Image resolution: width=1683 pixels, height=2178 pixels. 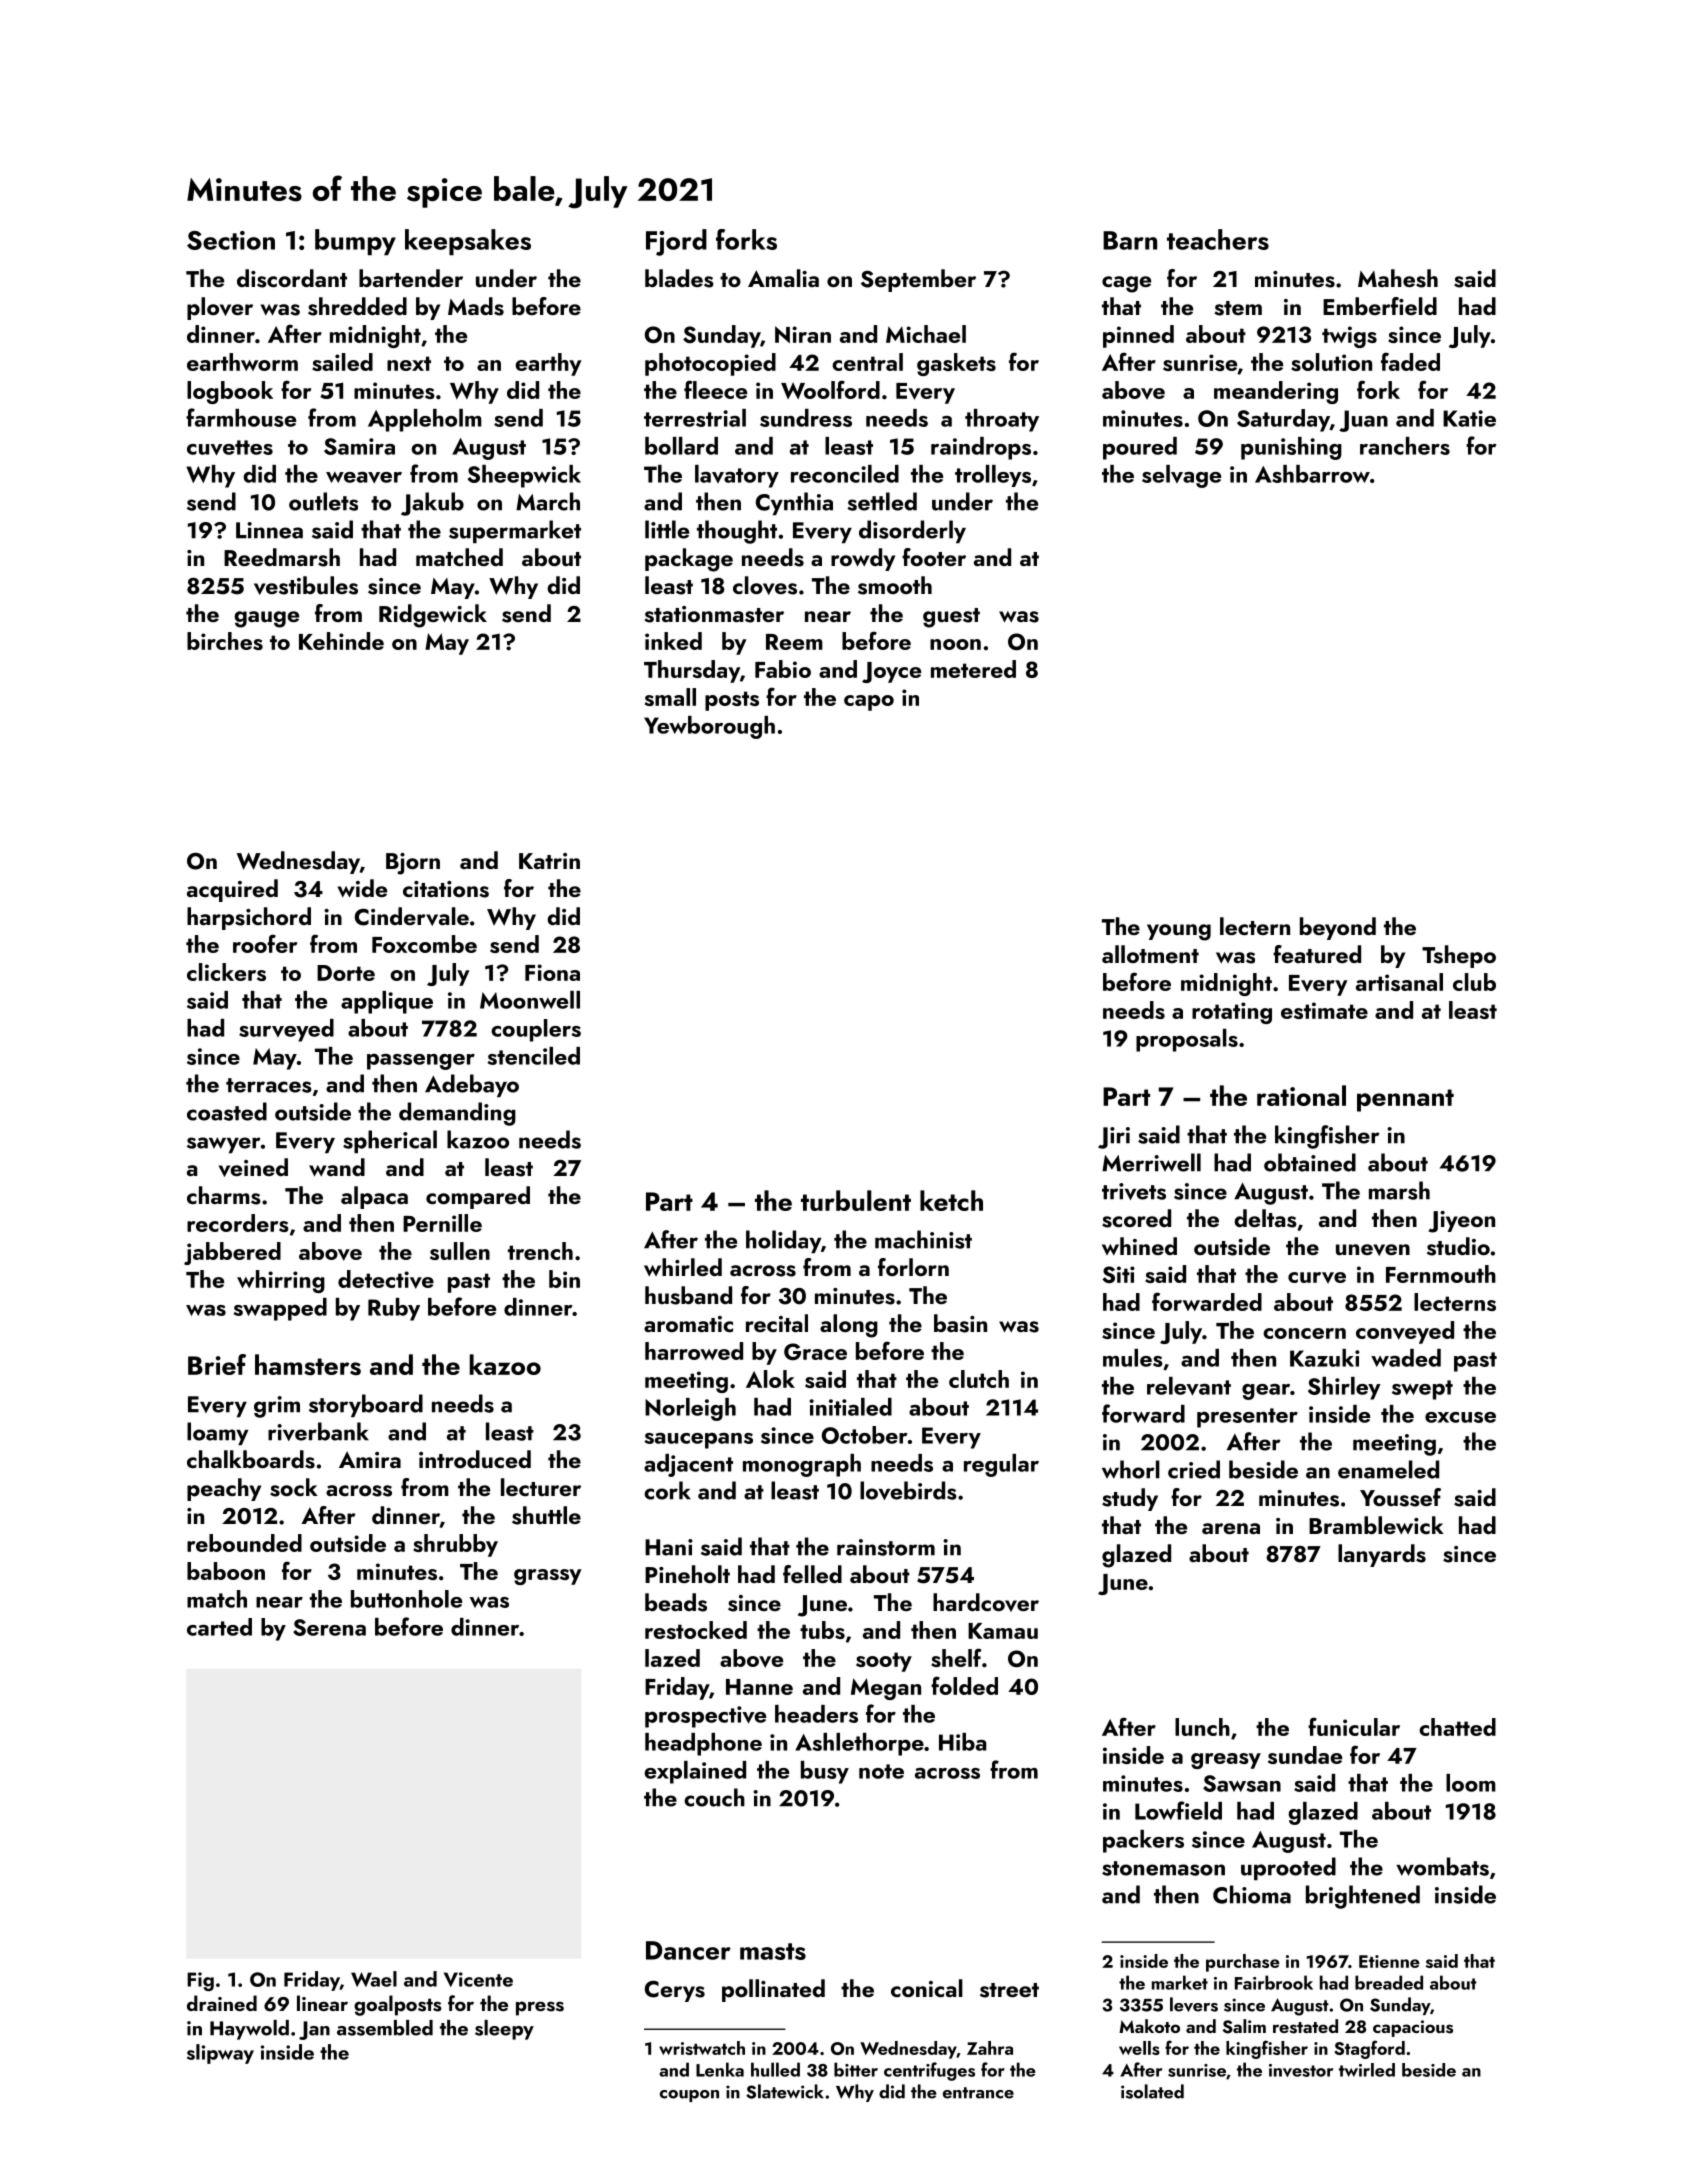 I want to click on sailed, so click(x=342, y=362).
